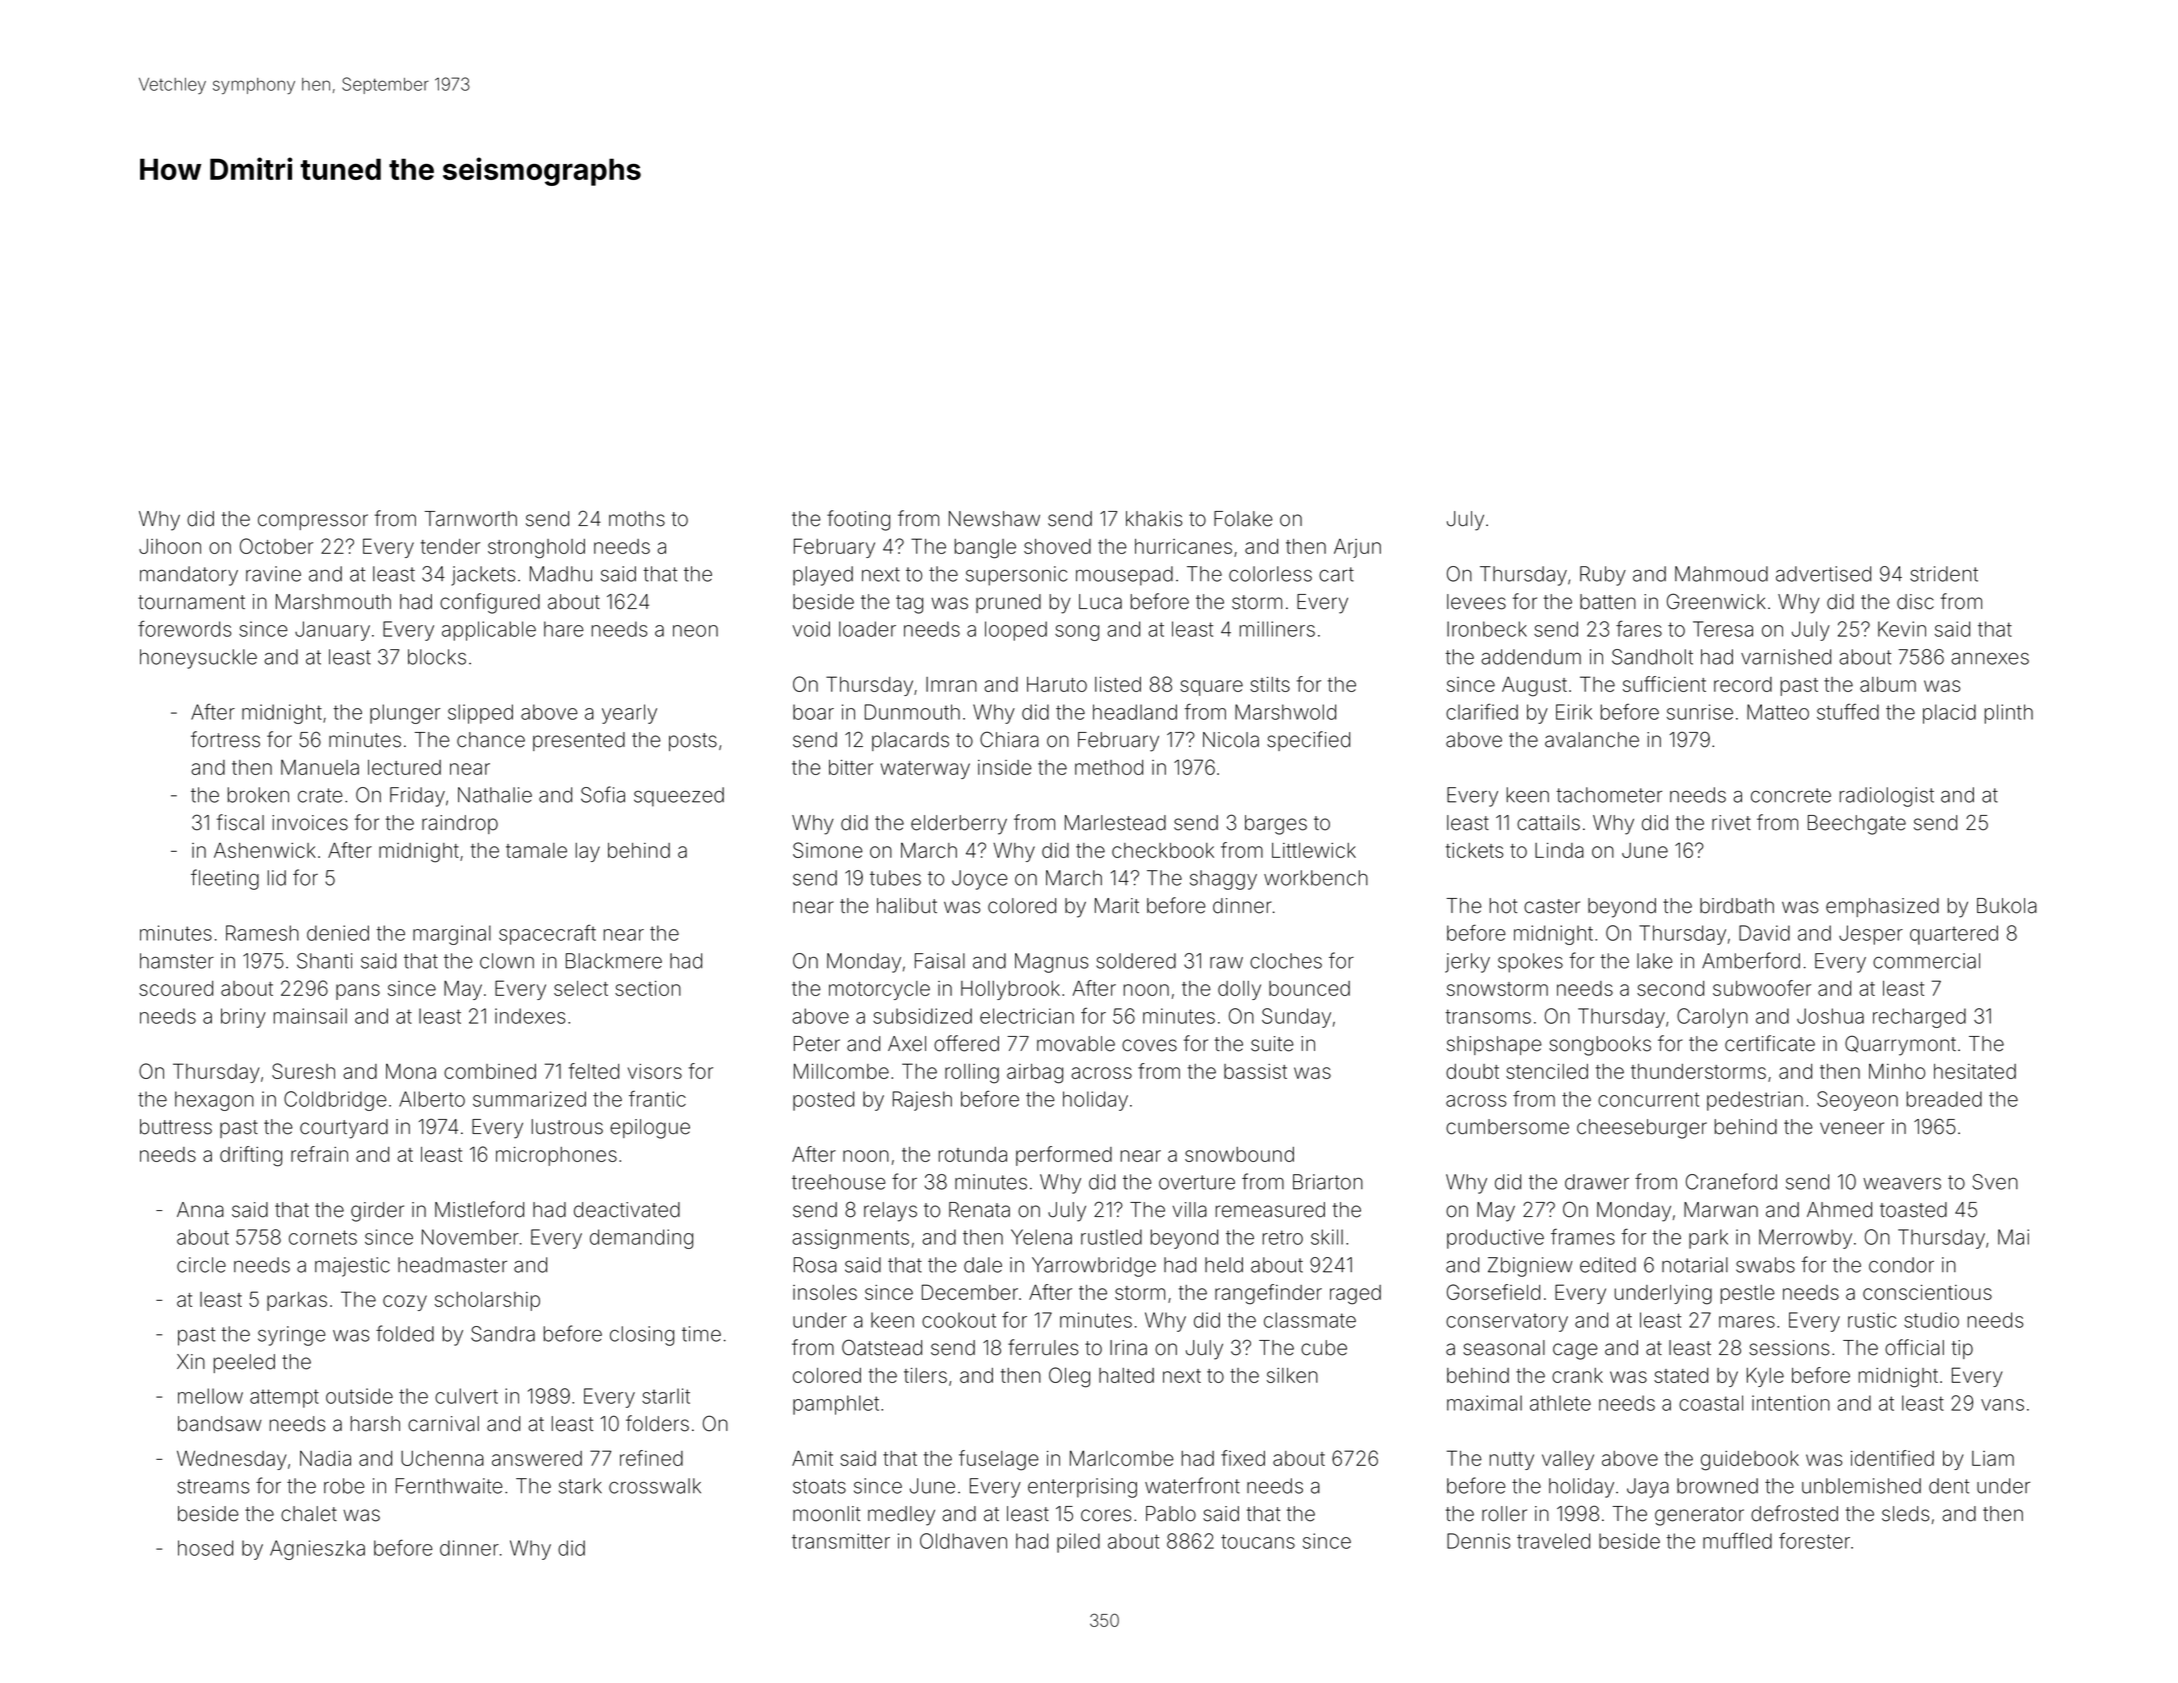 This document has height=1683, width=2178. I want to click on intention, so click(1791, 1403).
